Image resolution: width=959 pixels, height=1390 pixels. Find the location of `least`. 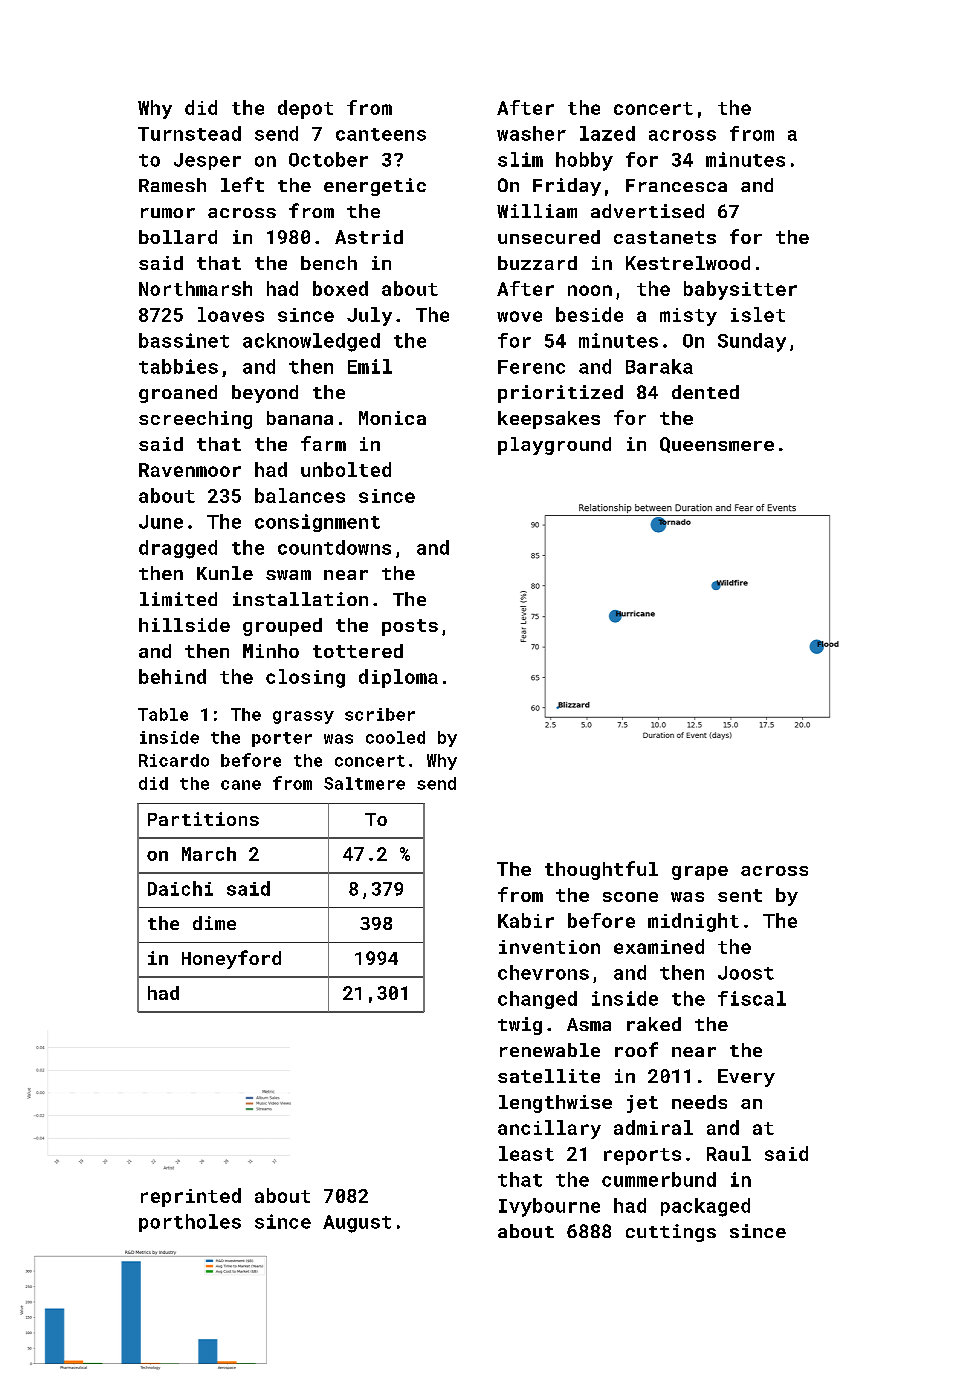

least is located at coordinates (526, 1153).
